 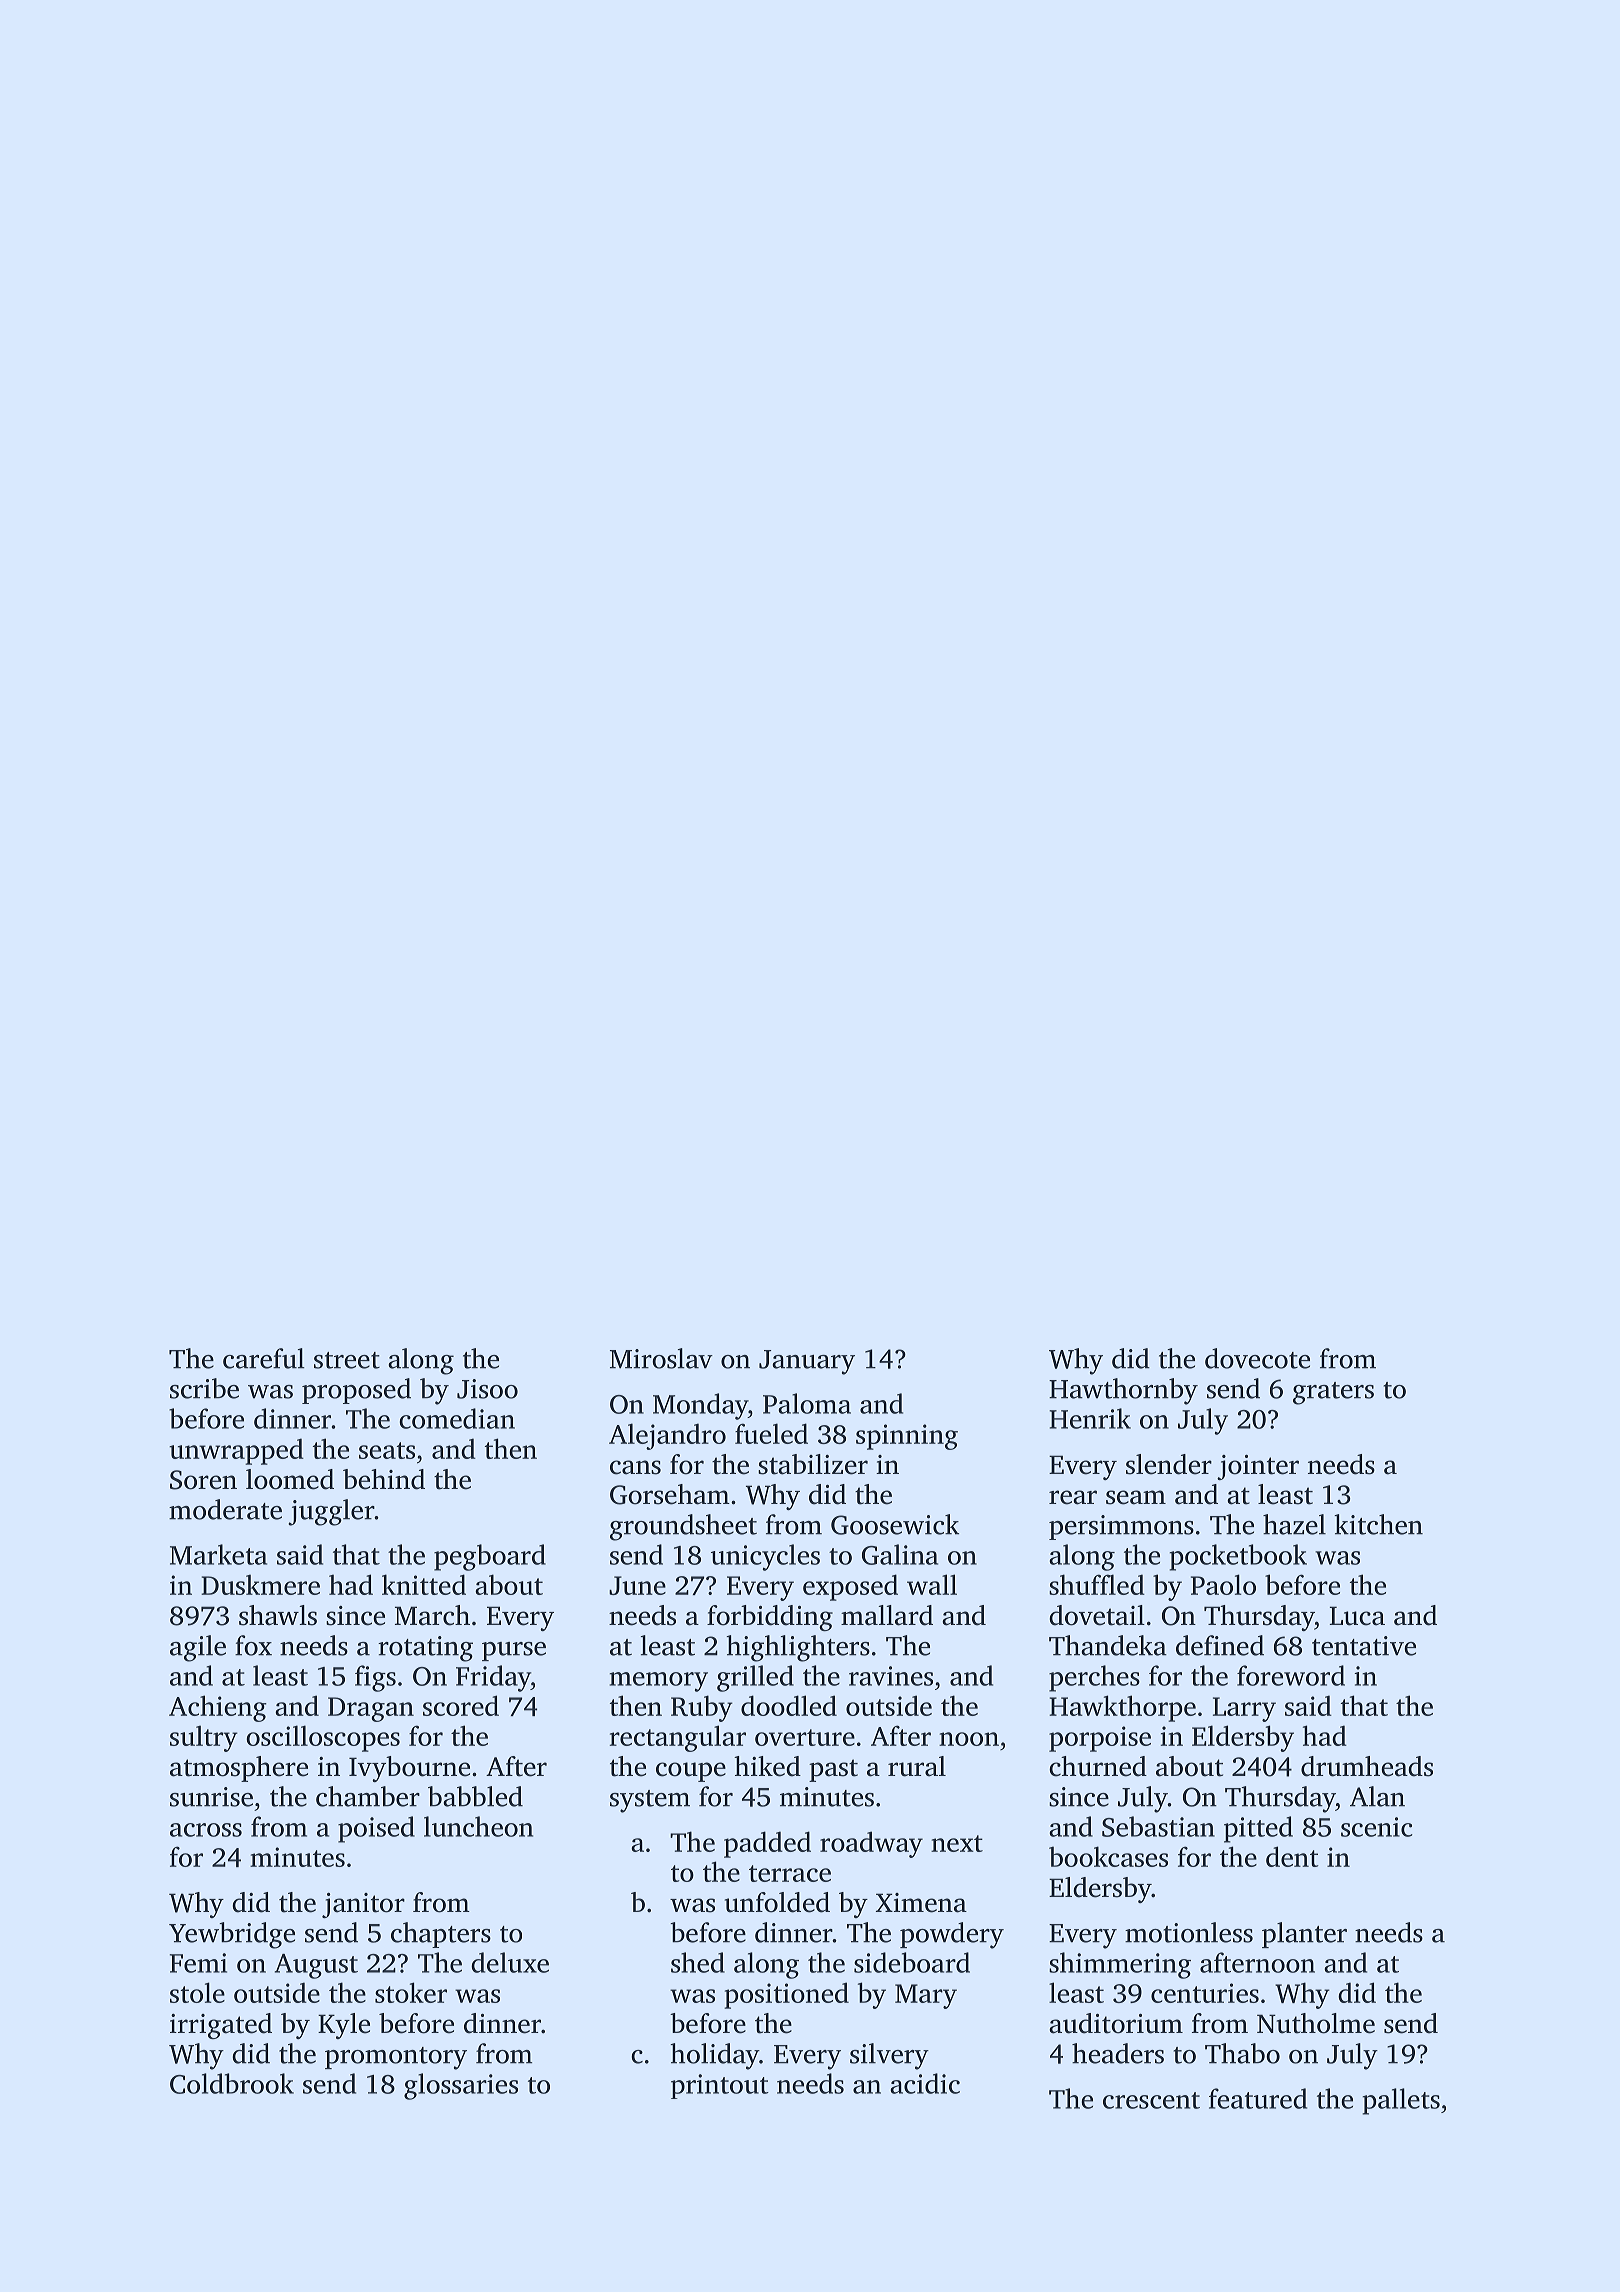 I want to click on Achieng, so click(x=218, y=1708).
